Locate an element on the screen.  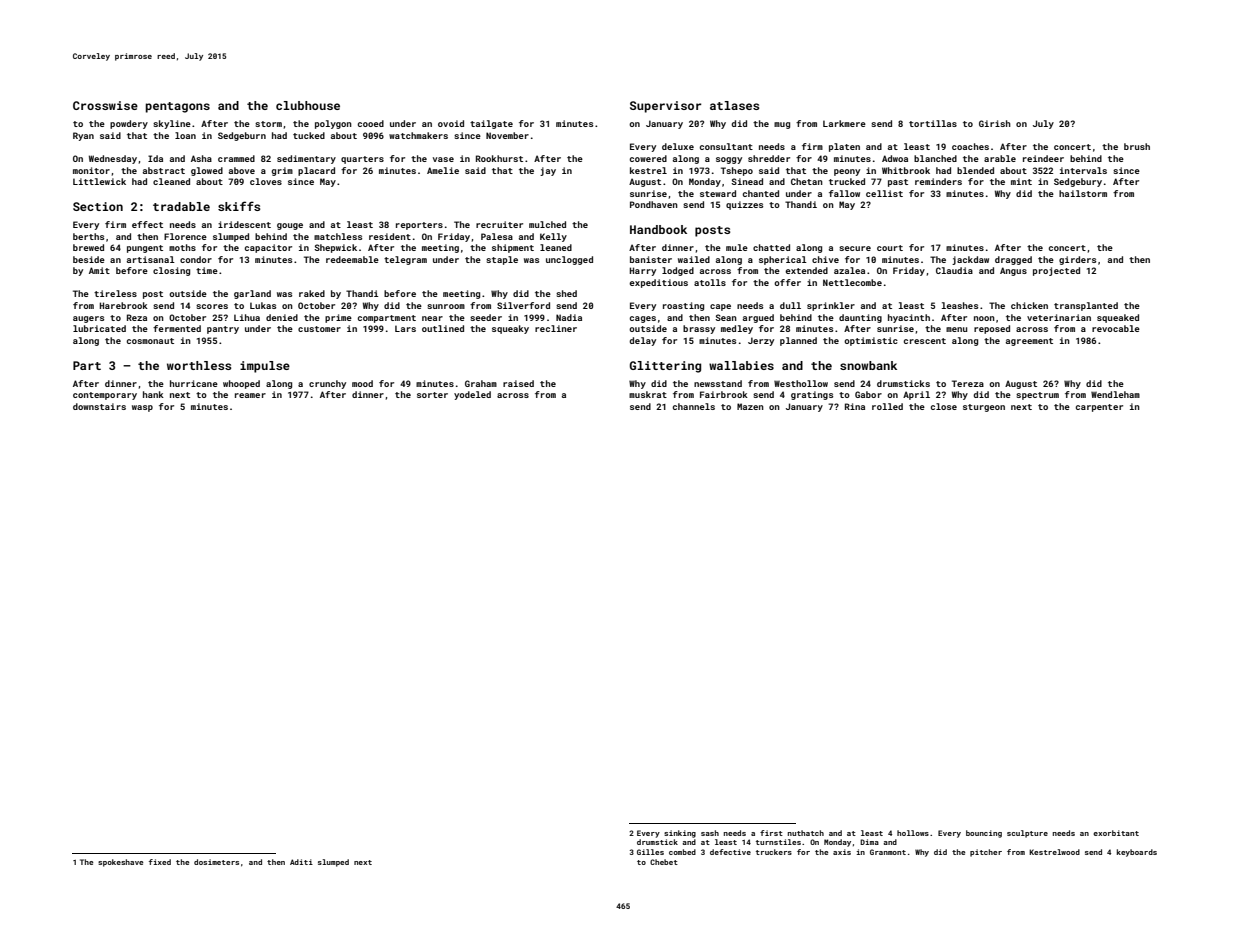
atlases is located at coordinates (734, 105).
